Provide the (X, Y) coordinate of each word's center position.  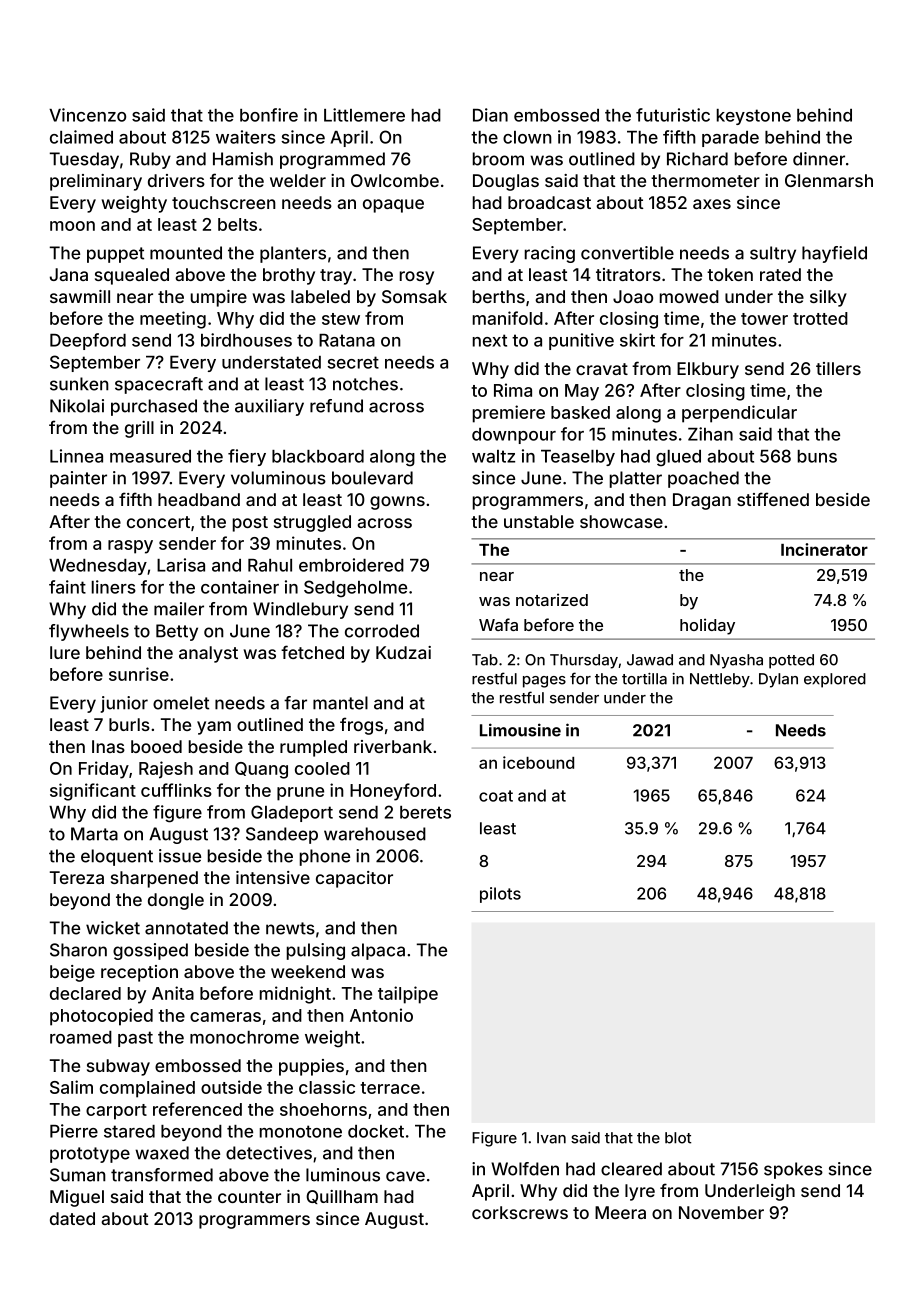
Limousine (520, 730)
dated (72, 1218)
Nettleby (720, 680)
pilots (500, 895)
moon (72, 226)
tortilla (644, 679)
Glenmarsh (829, 180)
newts (290, 928)
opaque (393, 206)
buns (817, 456)
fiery (247, 457)
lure (65, 652)
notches (365, 384)
